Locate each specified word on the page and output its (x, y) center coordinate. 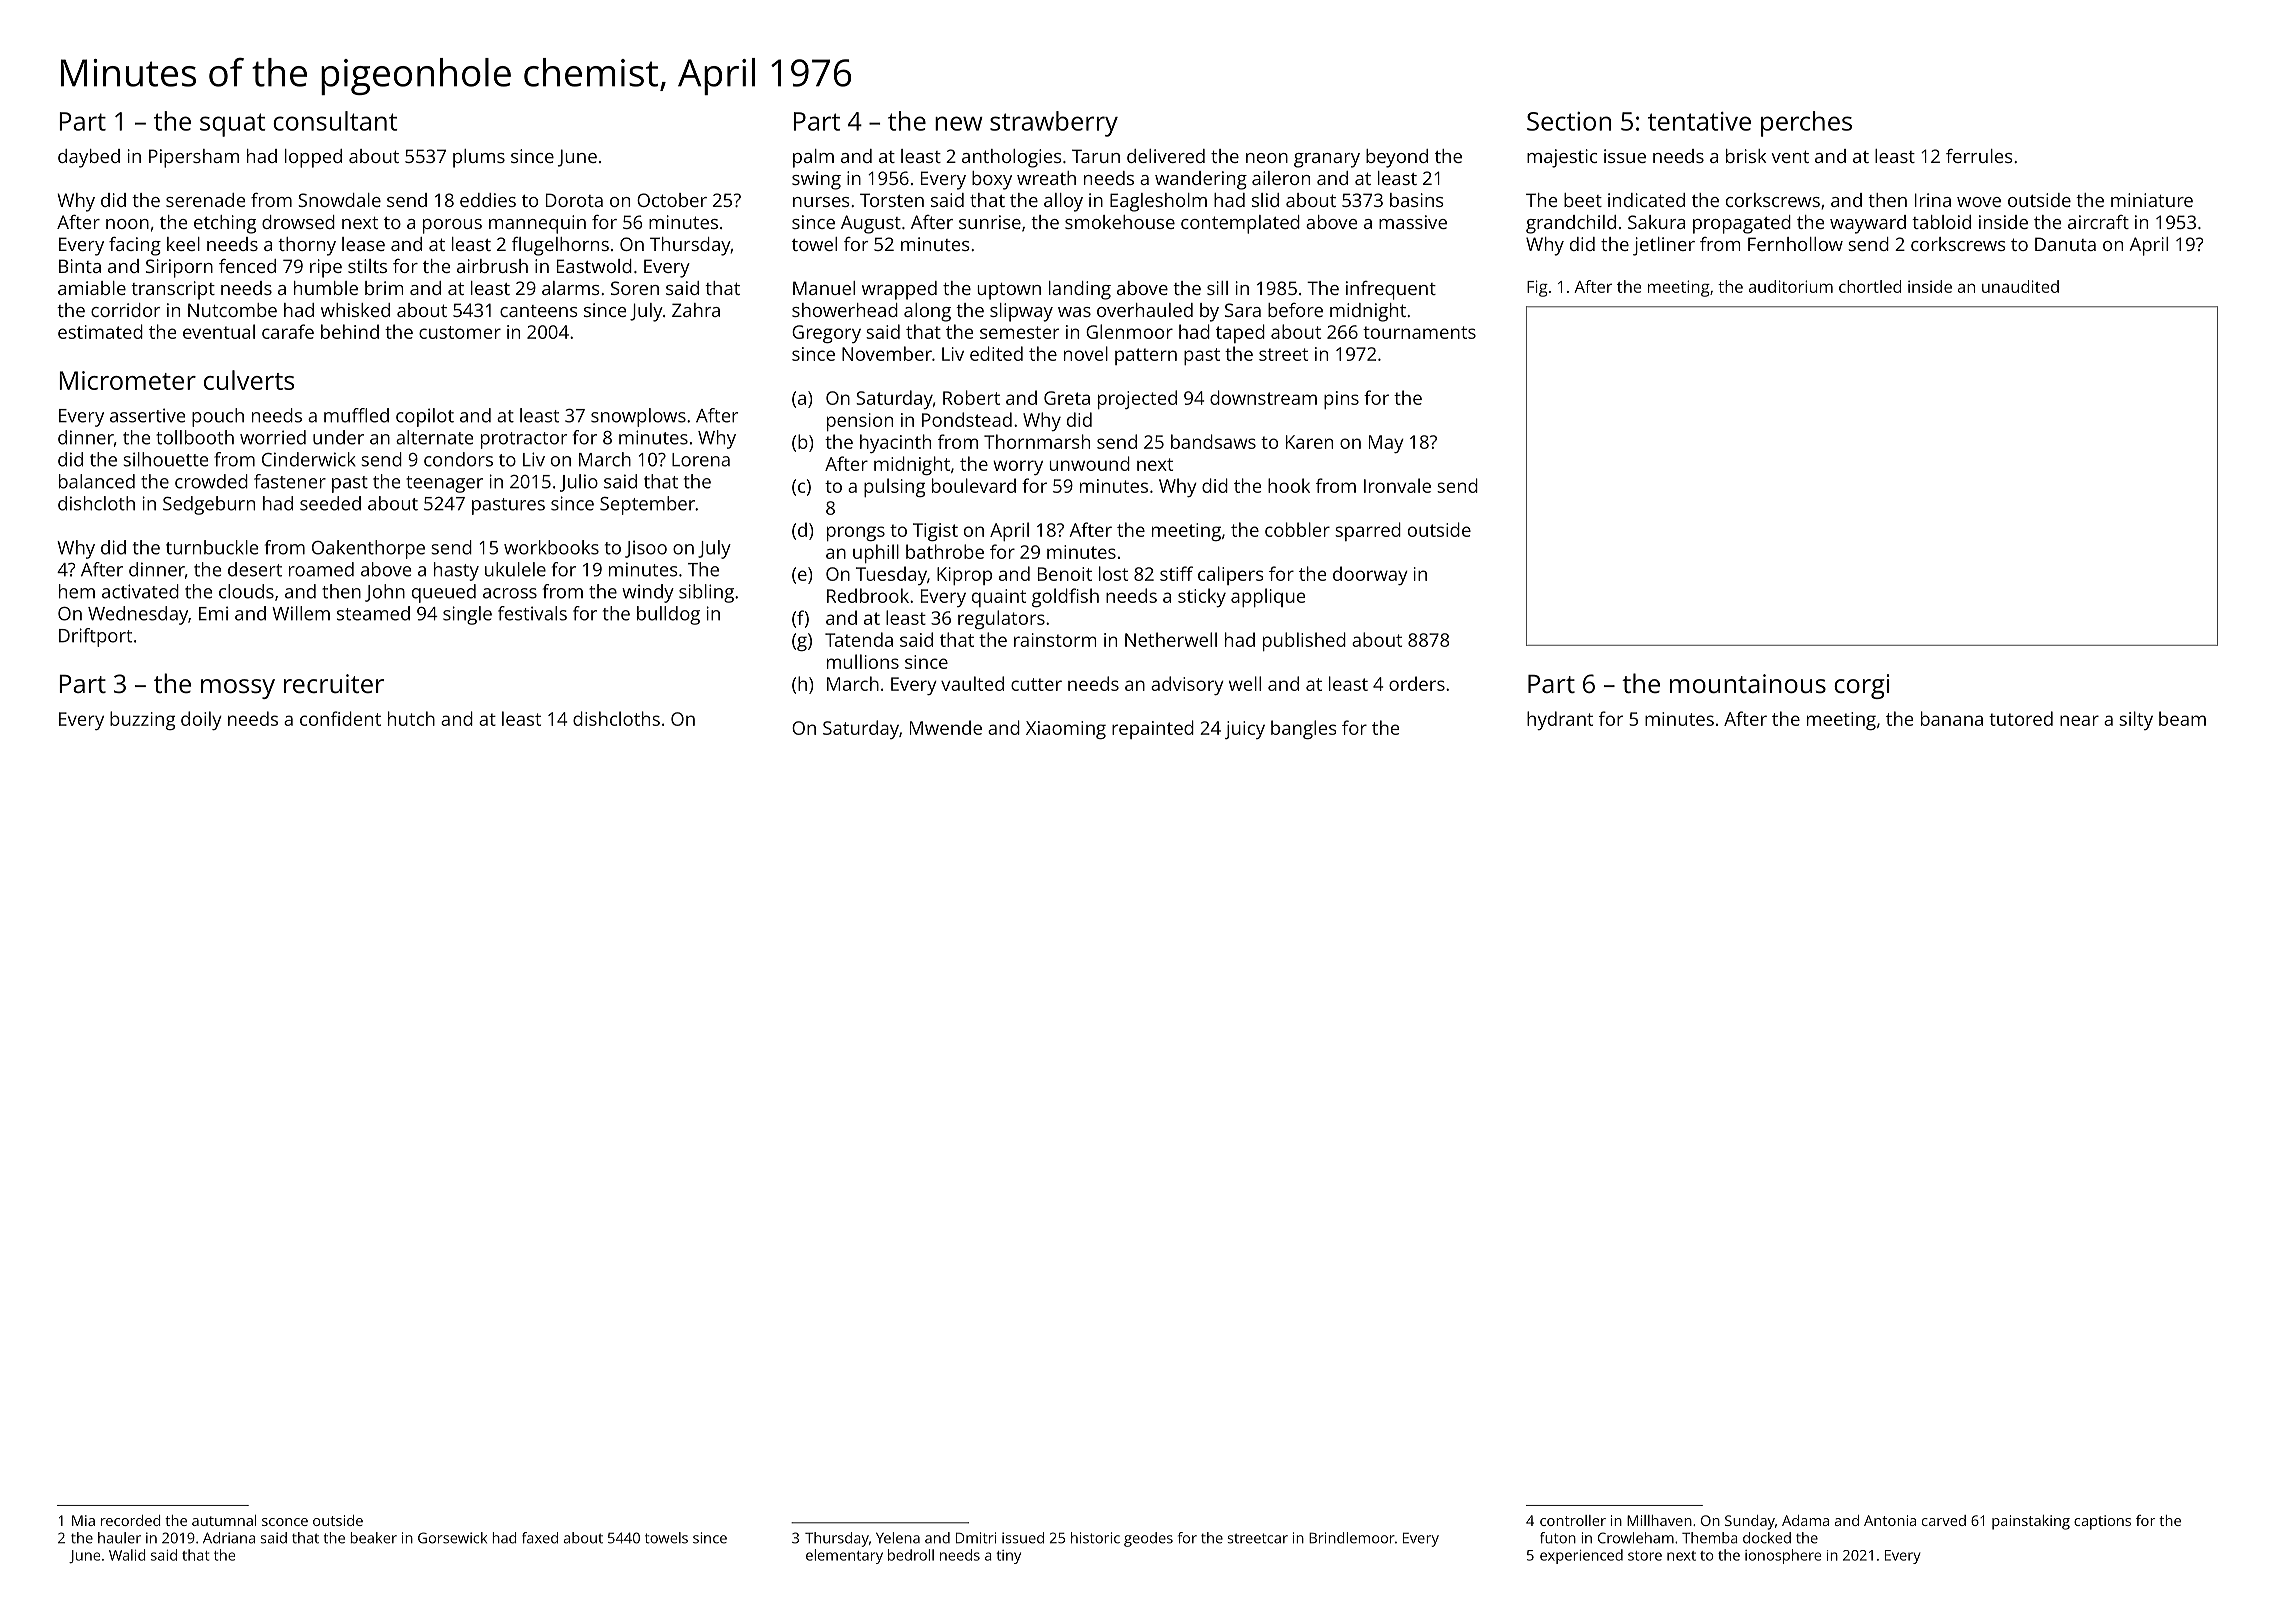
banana (1952, 718)
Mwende (946, 727)
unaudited (2020, 286)
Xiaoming (1066, 730)
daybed (89, 158)
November (887, 353)
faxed (540, 1538)
